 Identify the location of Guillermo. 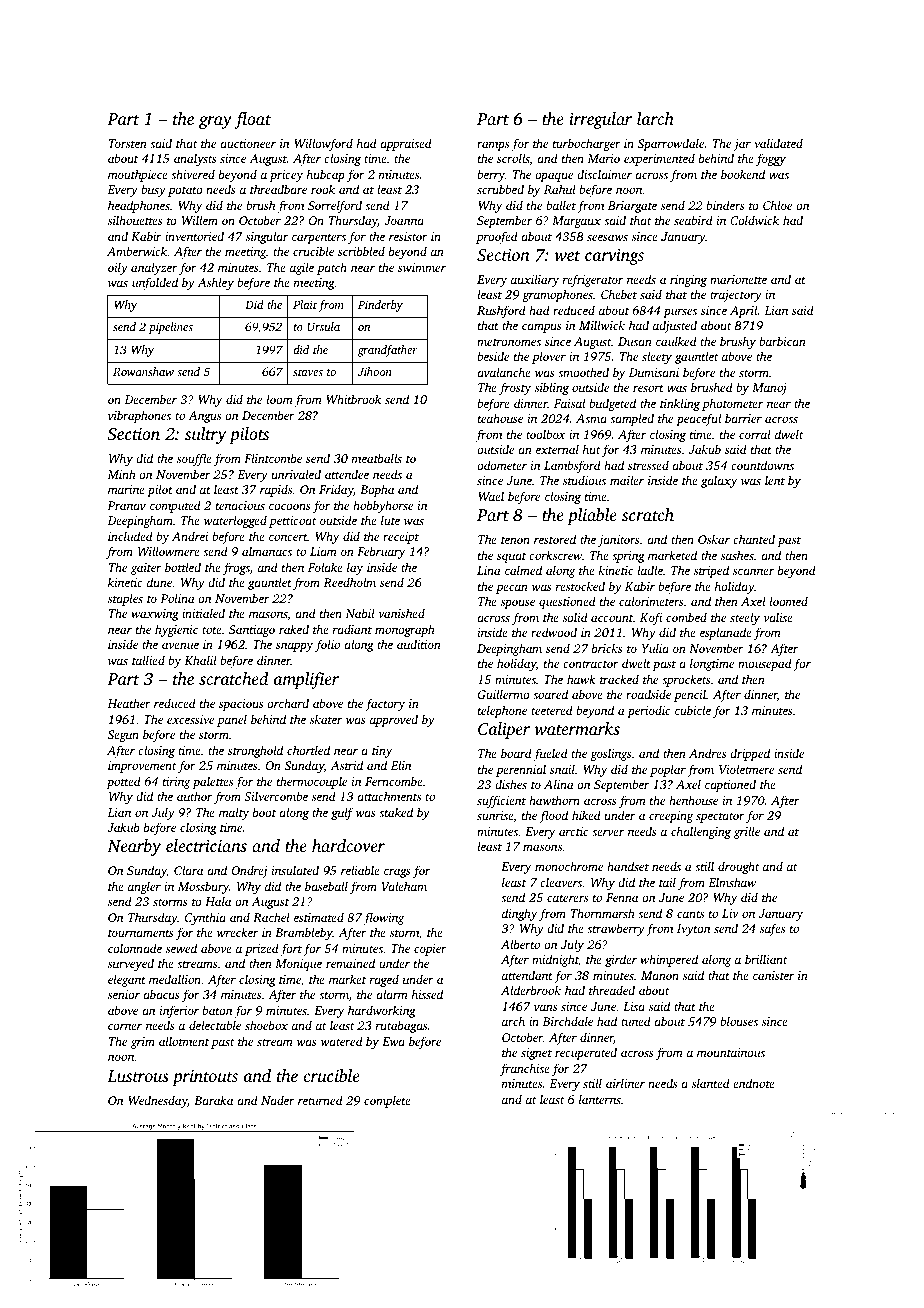
(504, 694).
